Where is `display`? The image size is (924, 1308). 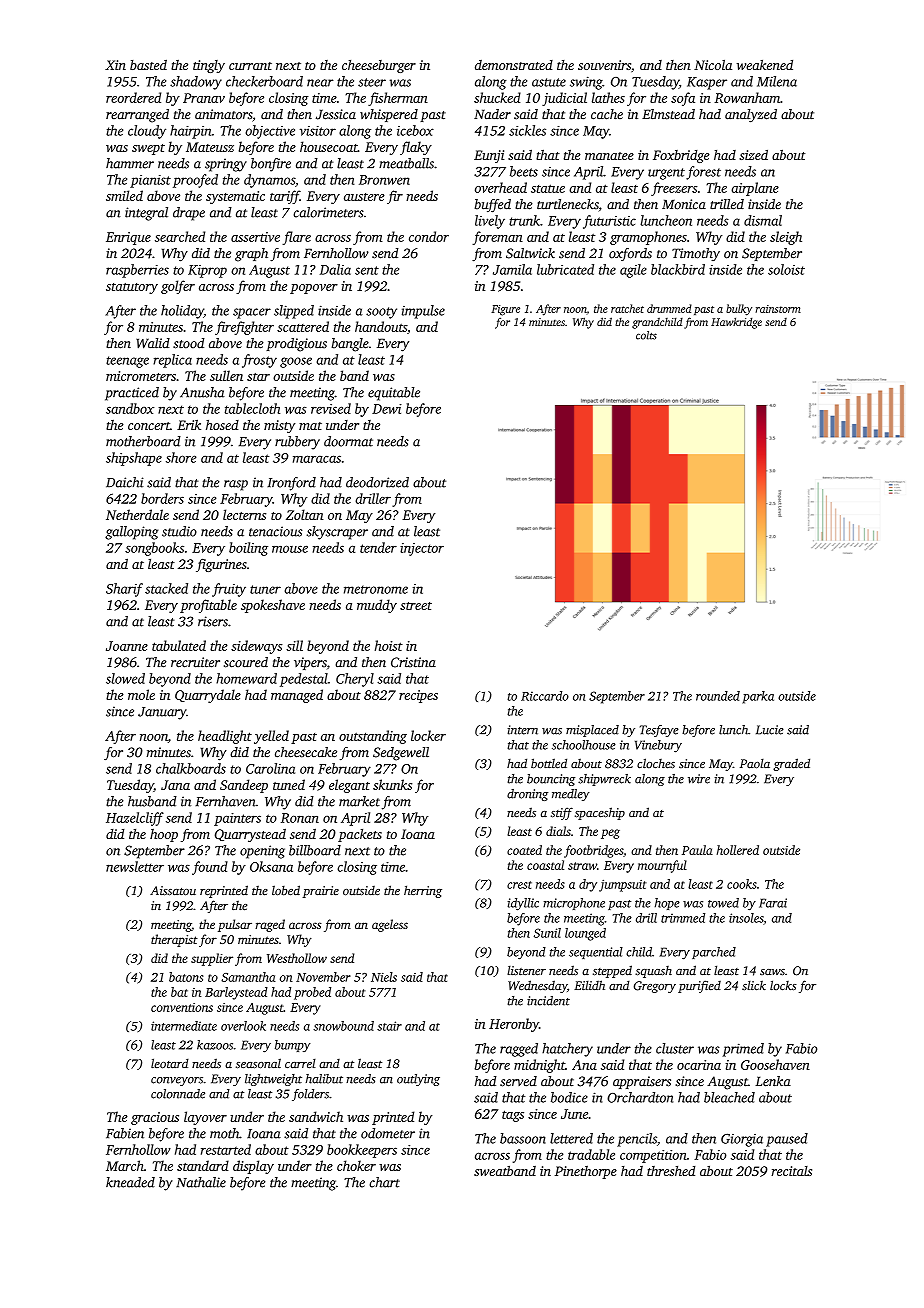
display is located at coordinates (253, 1167).
